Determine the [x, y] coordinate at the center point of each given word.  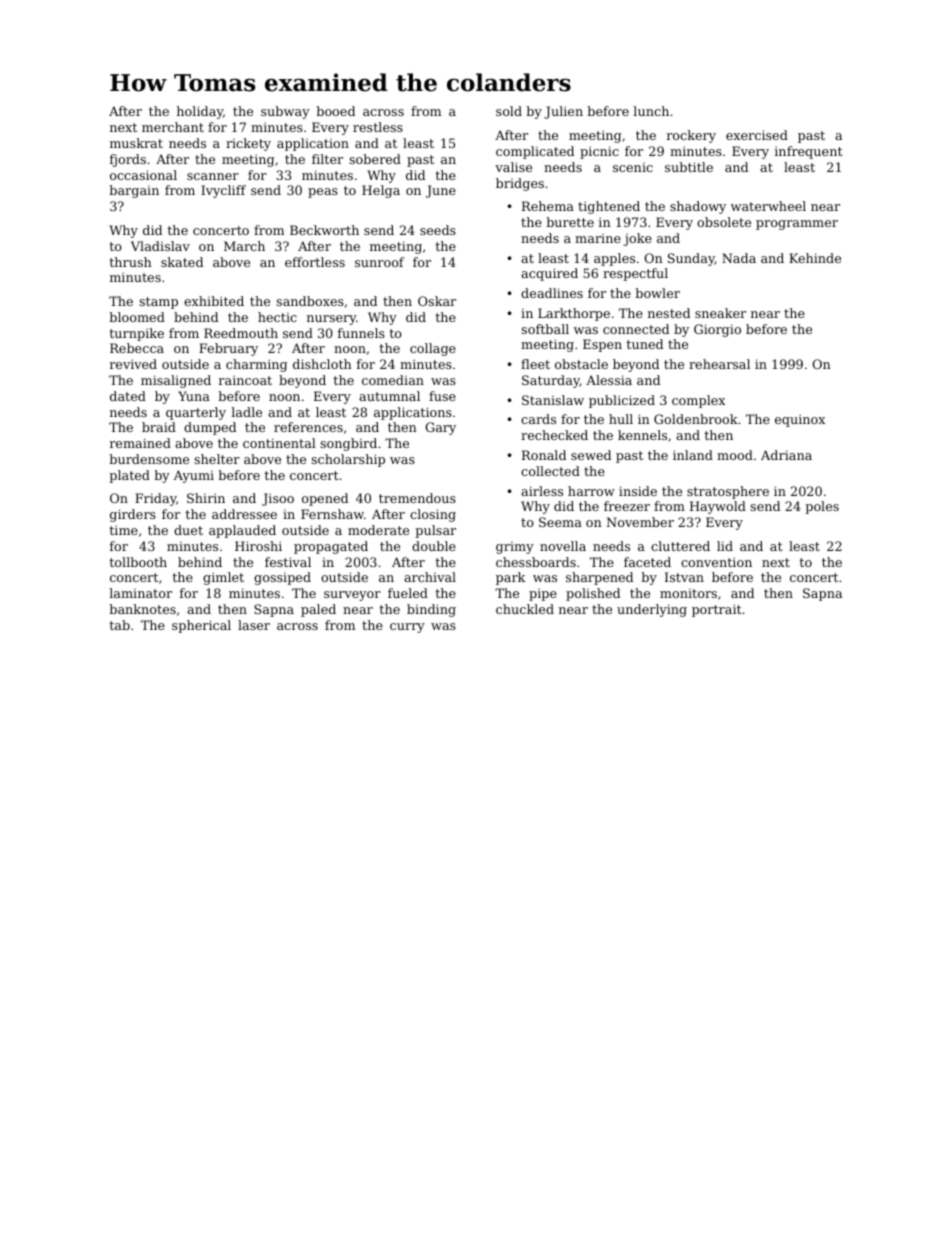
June [441, 191]
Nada [739, 258]
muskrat [136, 143]
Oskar [437, 301]
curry [407, 628]
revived [133, 364]
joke [638, 239]
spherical [201, 626]
